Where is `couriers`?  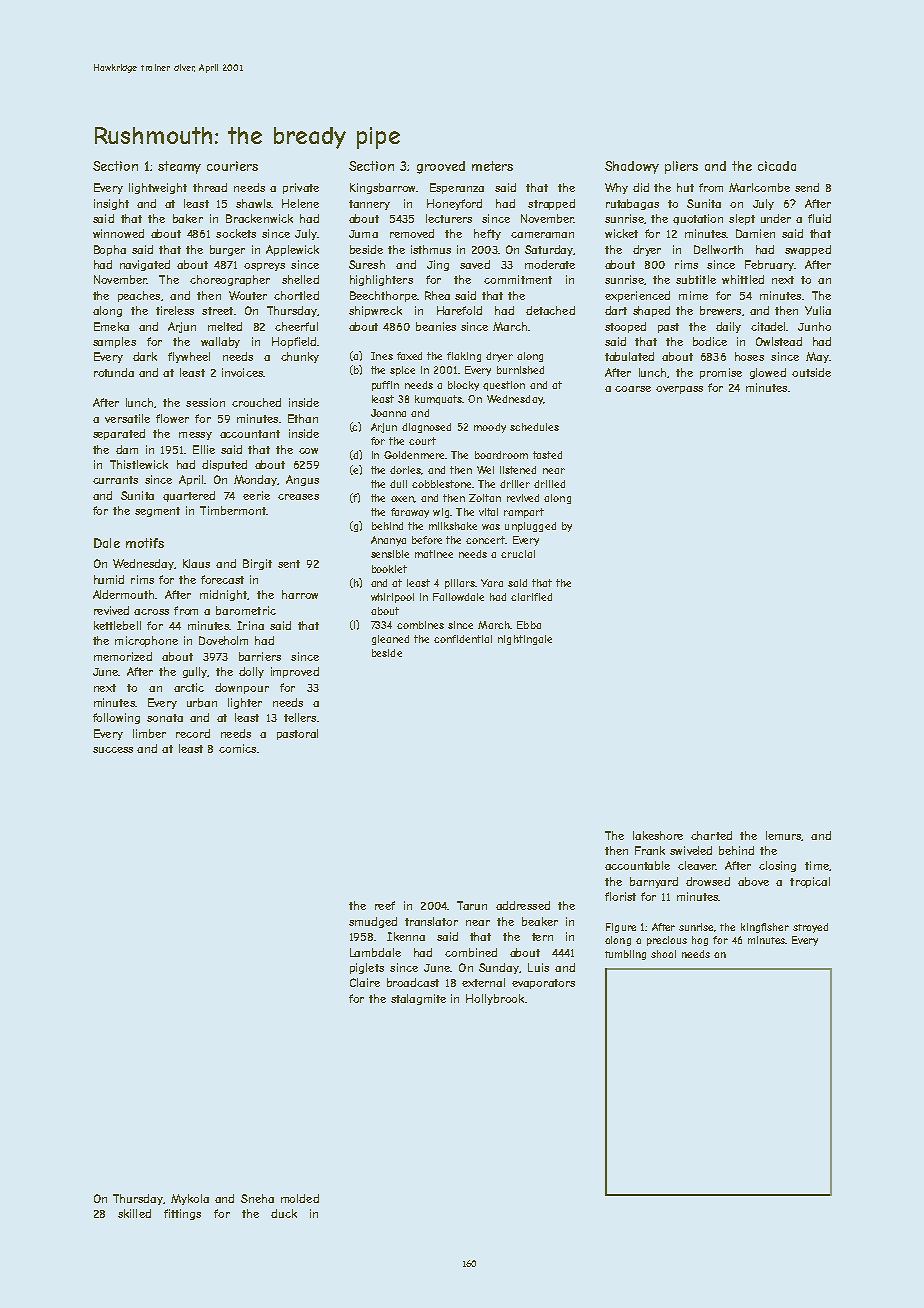 couriers is located at coordinates (232, 166).
